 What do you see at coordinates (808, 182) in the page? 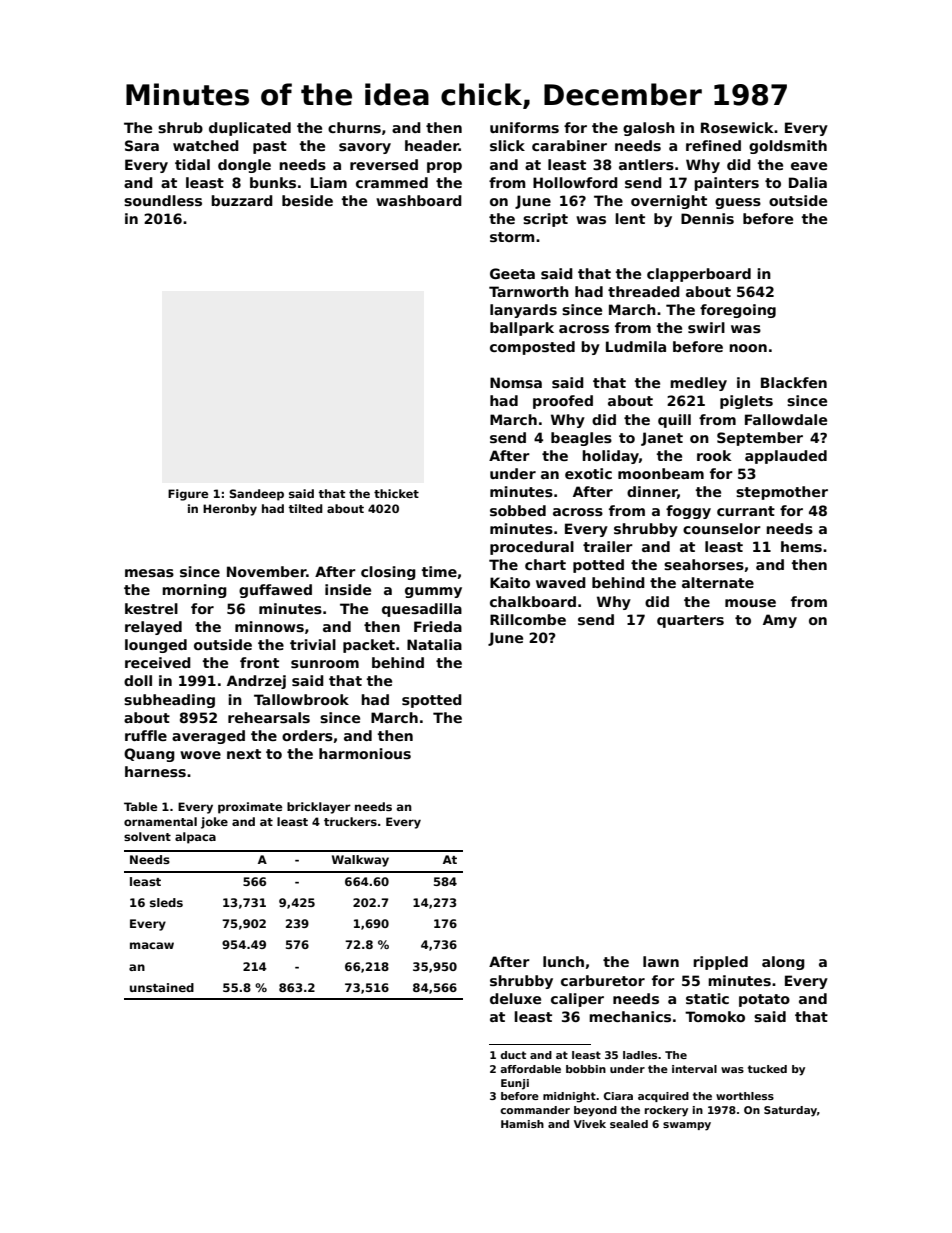
I see `Dalia` at bounding box center [808, 182].
